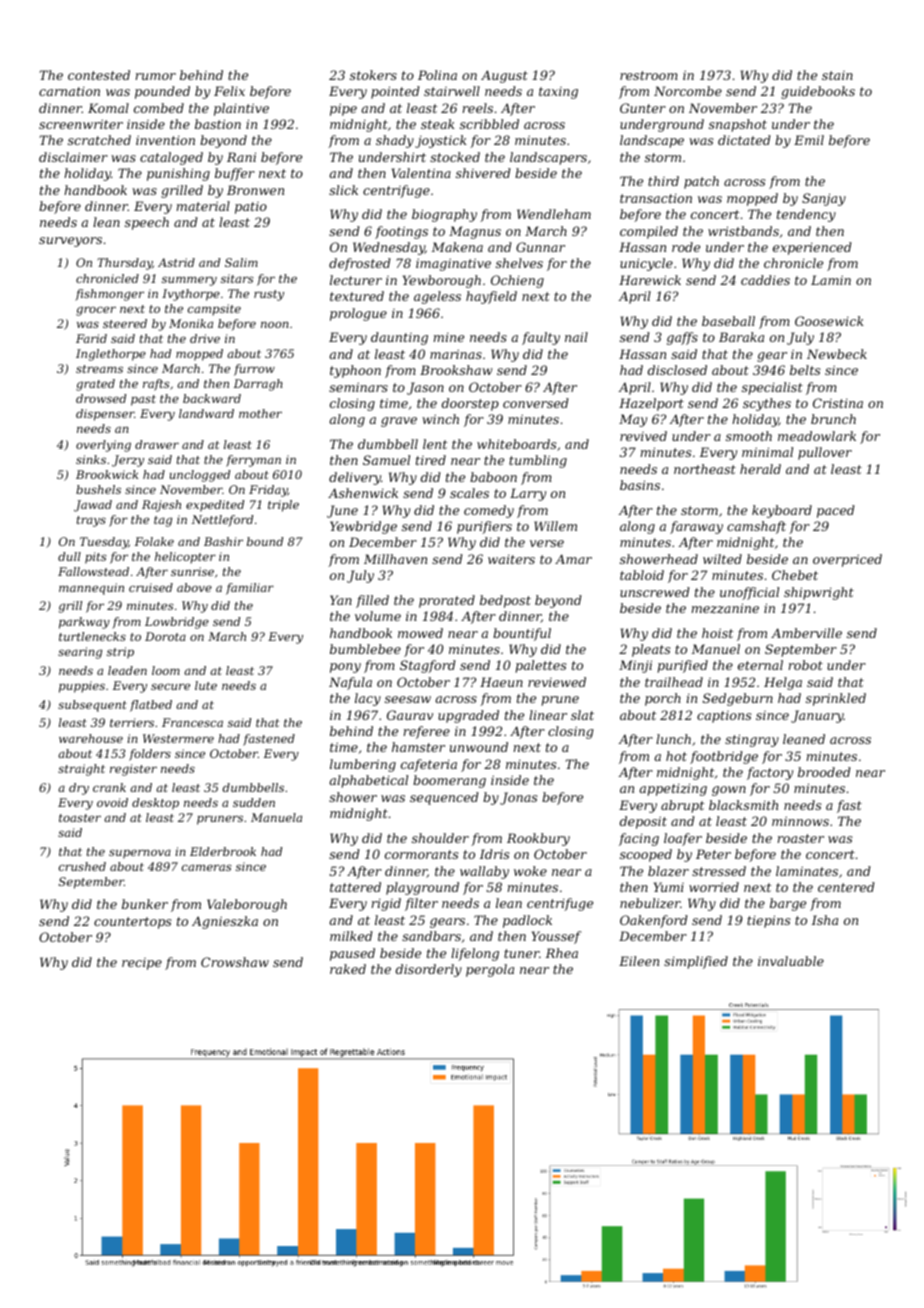  Describe the element at coordinates (696, 527) in the screenshot. I see `faraway` at that location.
